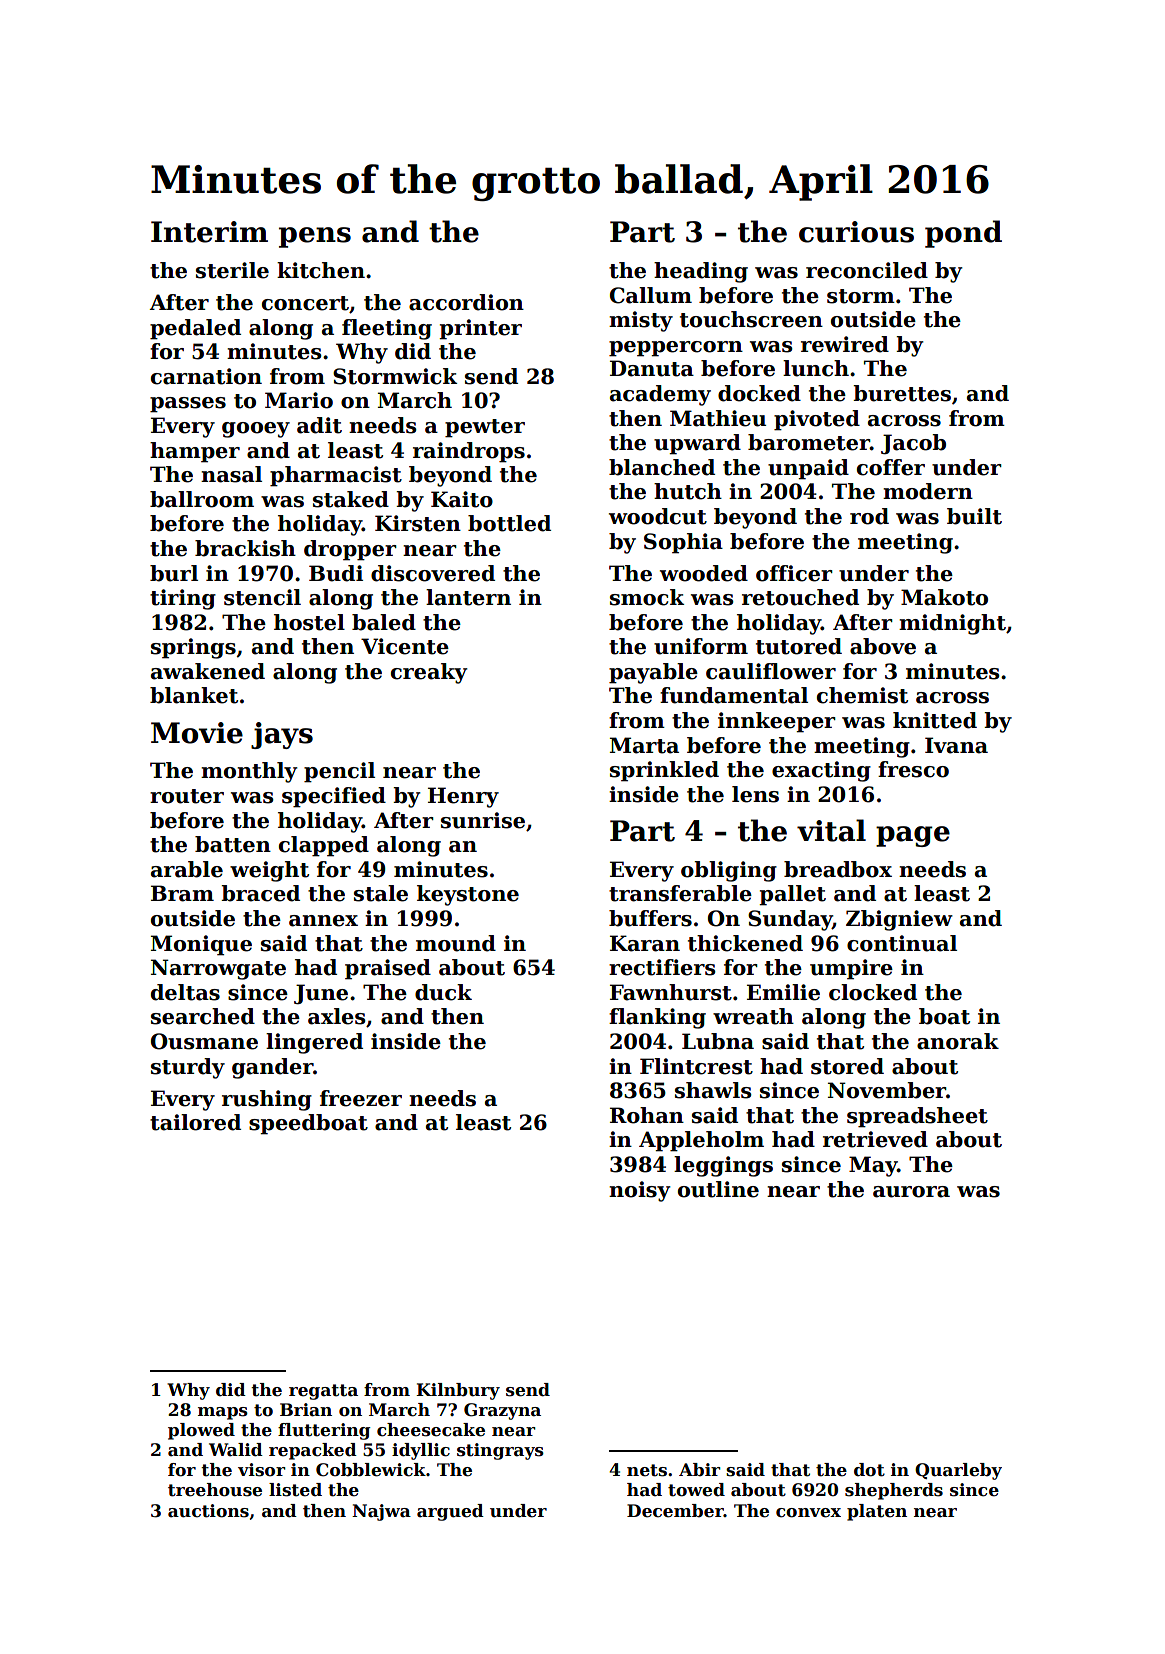 This screenshot has width=1165, height=1654. Describe the element at coordinates (701, 646) in the screenshot. I see `uniform` at that location.
